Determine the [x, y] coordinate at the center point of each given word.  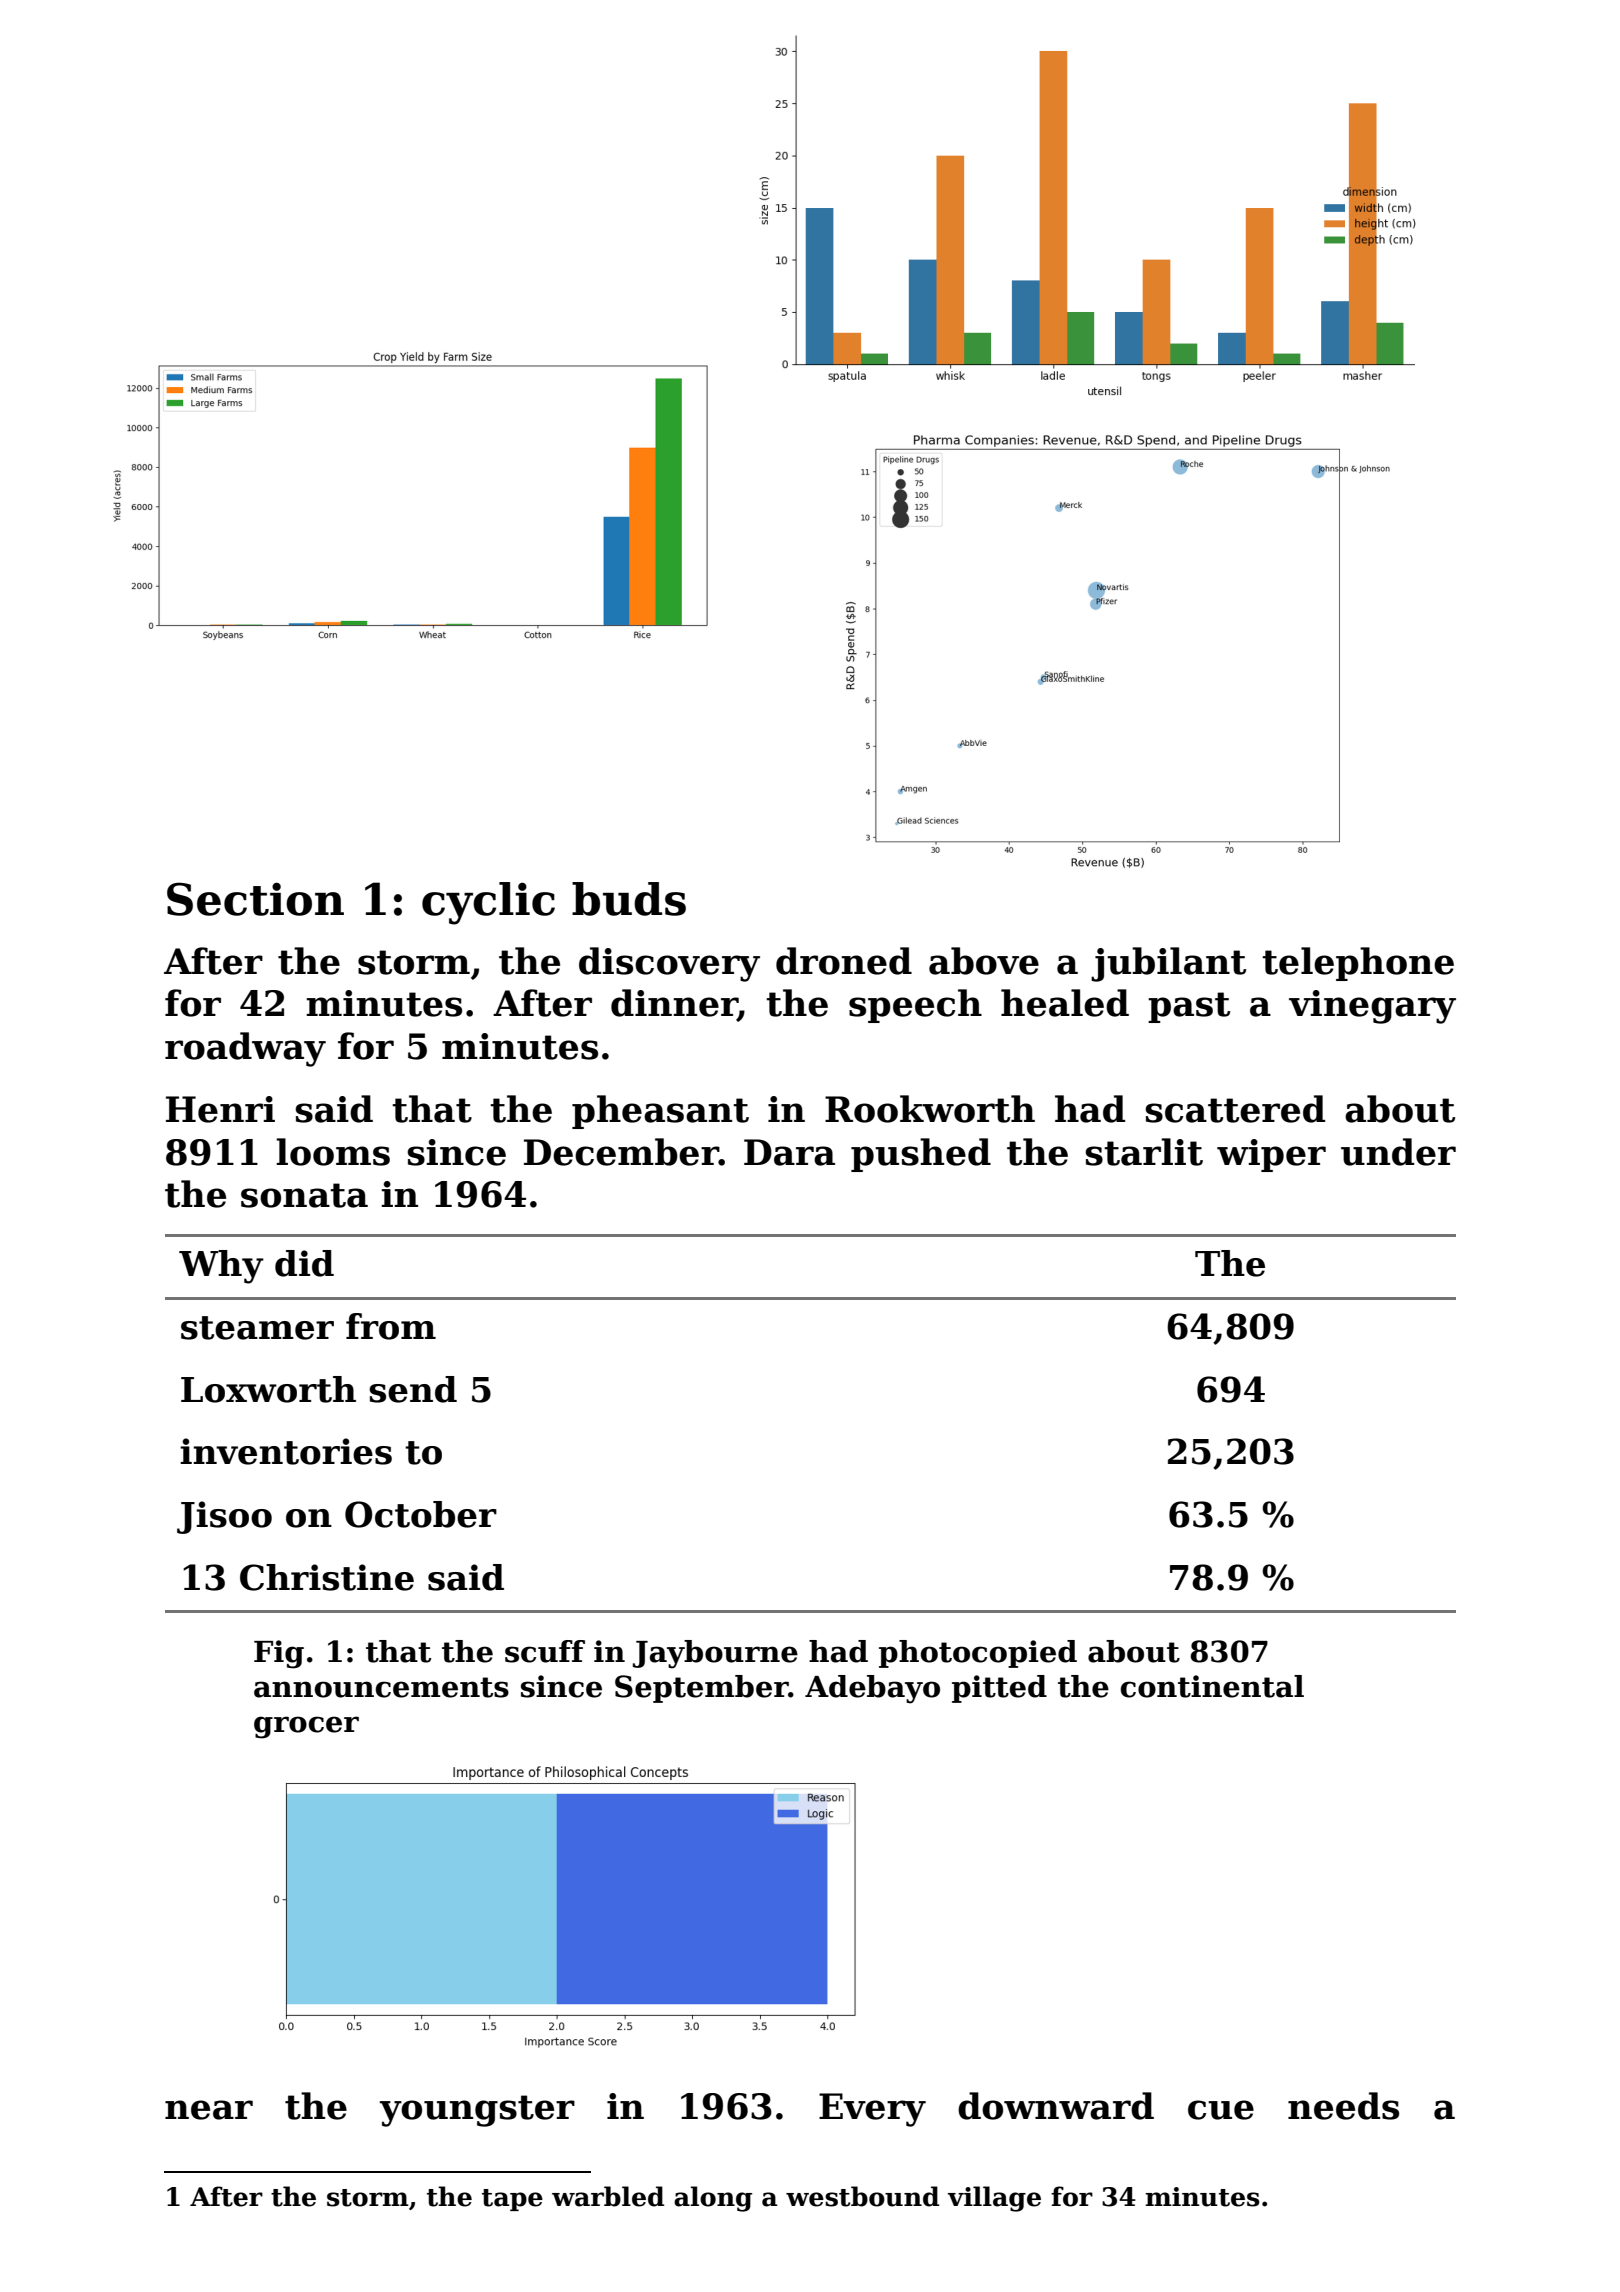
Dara [789, 1152]
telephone [1358, 964]
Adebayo [872, 1689]
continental [1212, 1686]
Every [872, 2110]
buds [629, 899]
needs [1343, 2106]
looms [333, 1152]
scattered [1235, 1109]
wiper [1271, 1155]
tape [512, 2200]
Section [255, 899]
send [413, 1389]
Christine [327, 1577]
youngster [477, 2111]
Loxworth [268, 1389]
